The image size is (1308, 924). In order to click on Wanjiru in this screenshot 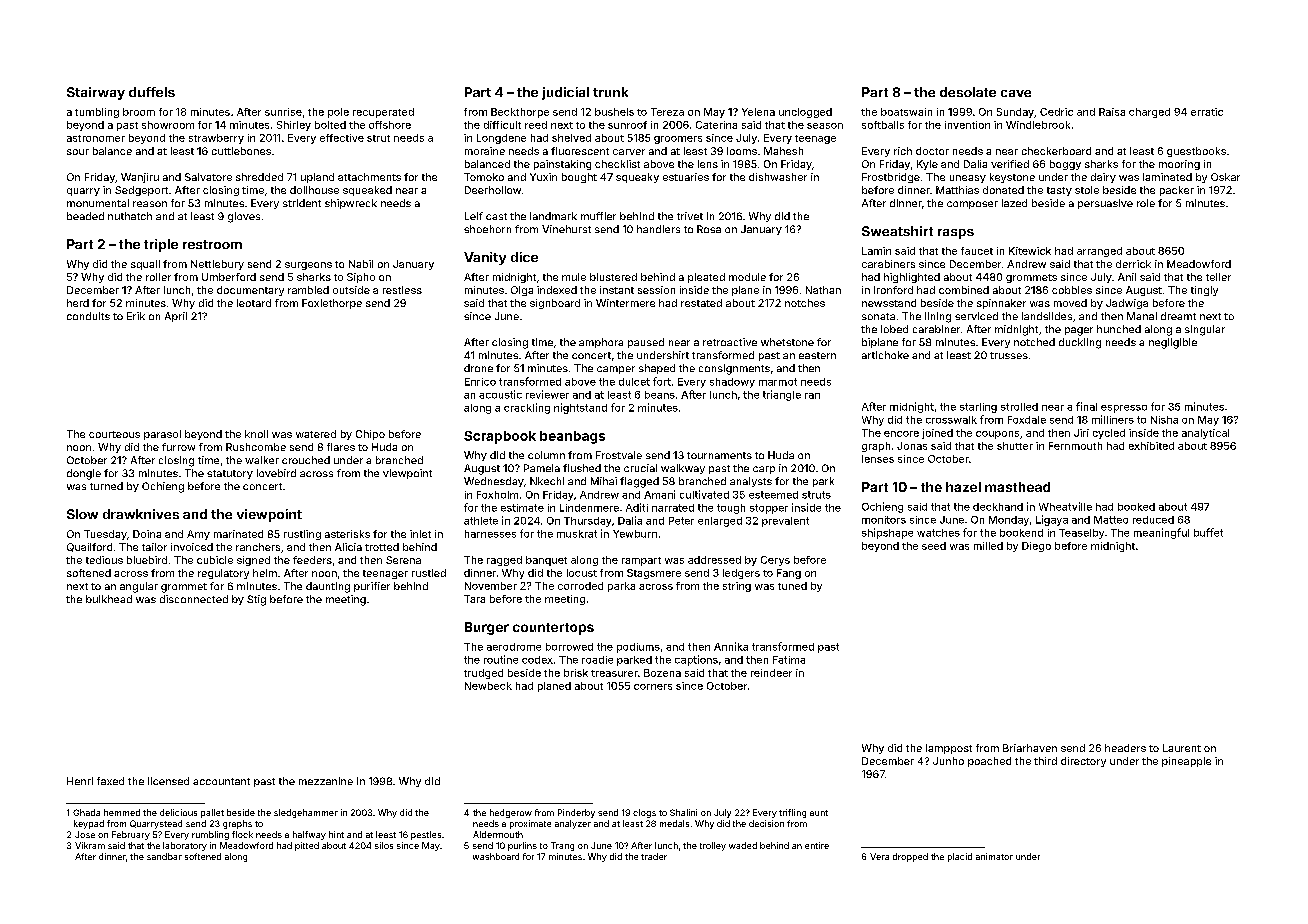, I will do `click(140, 178)`.
